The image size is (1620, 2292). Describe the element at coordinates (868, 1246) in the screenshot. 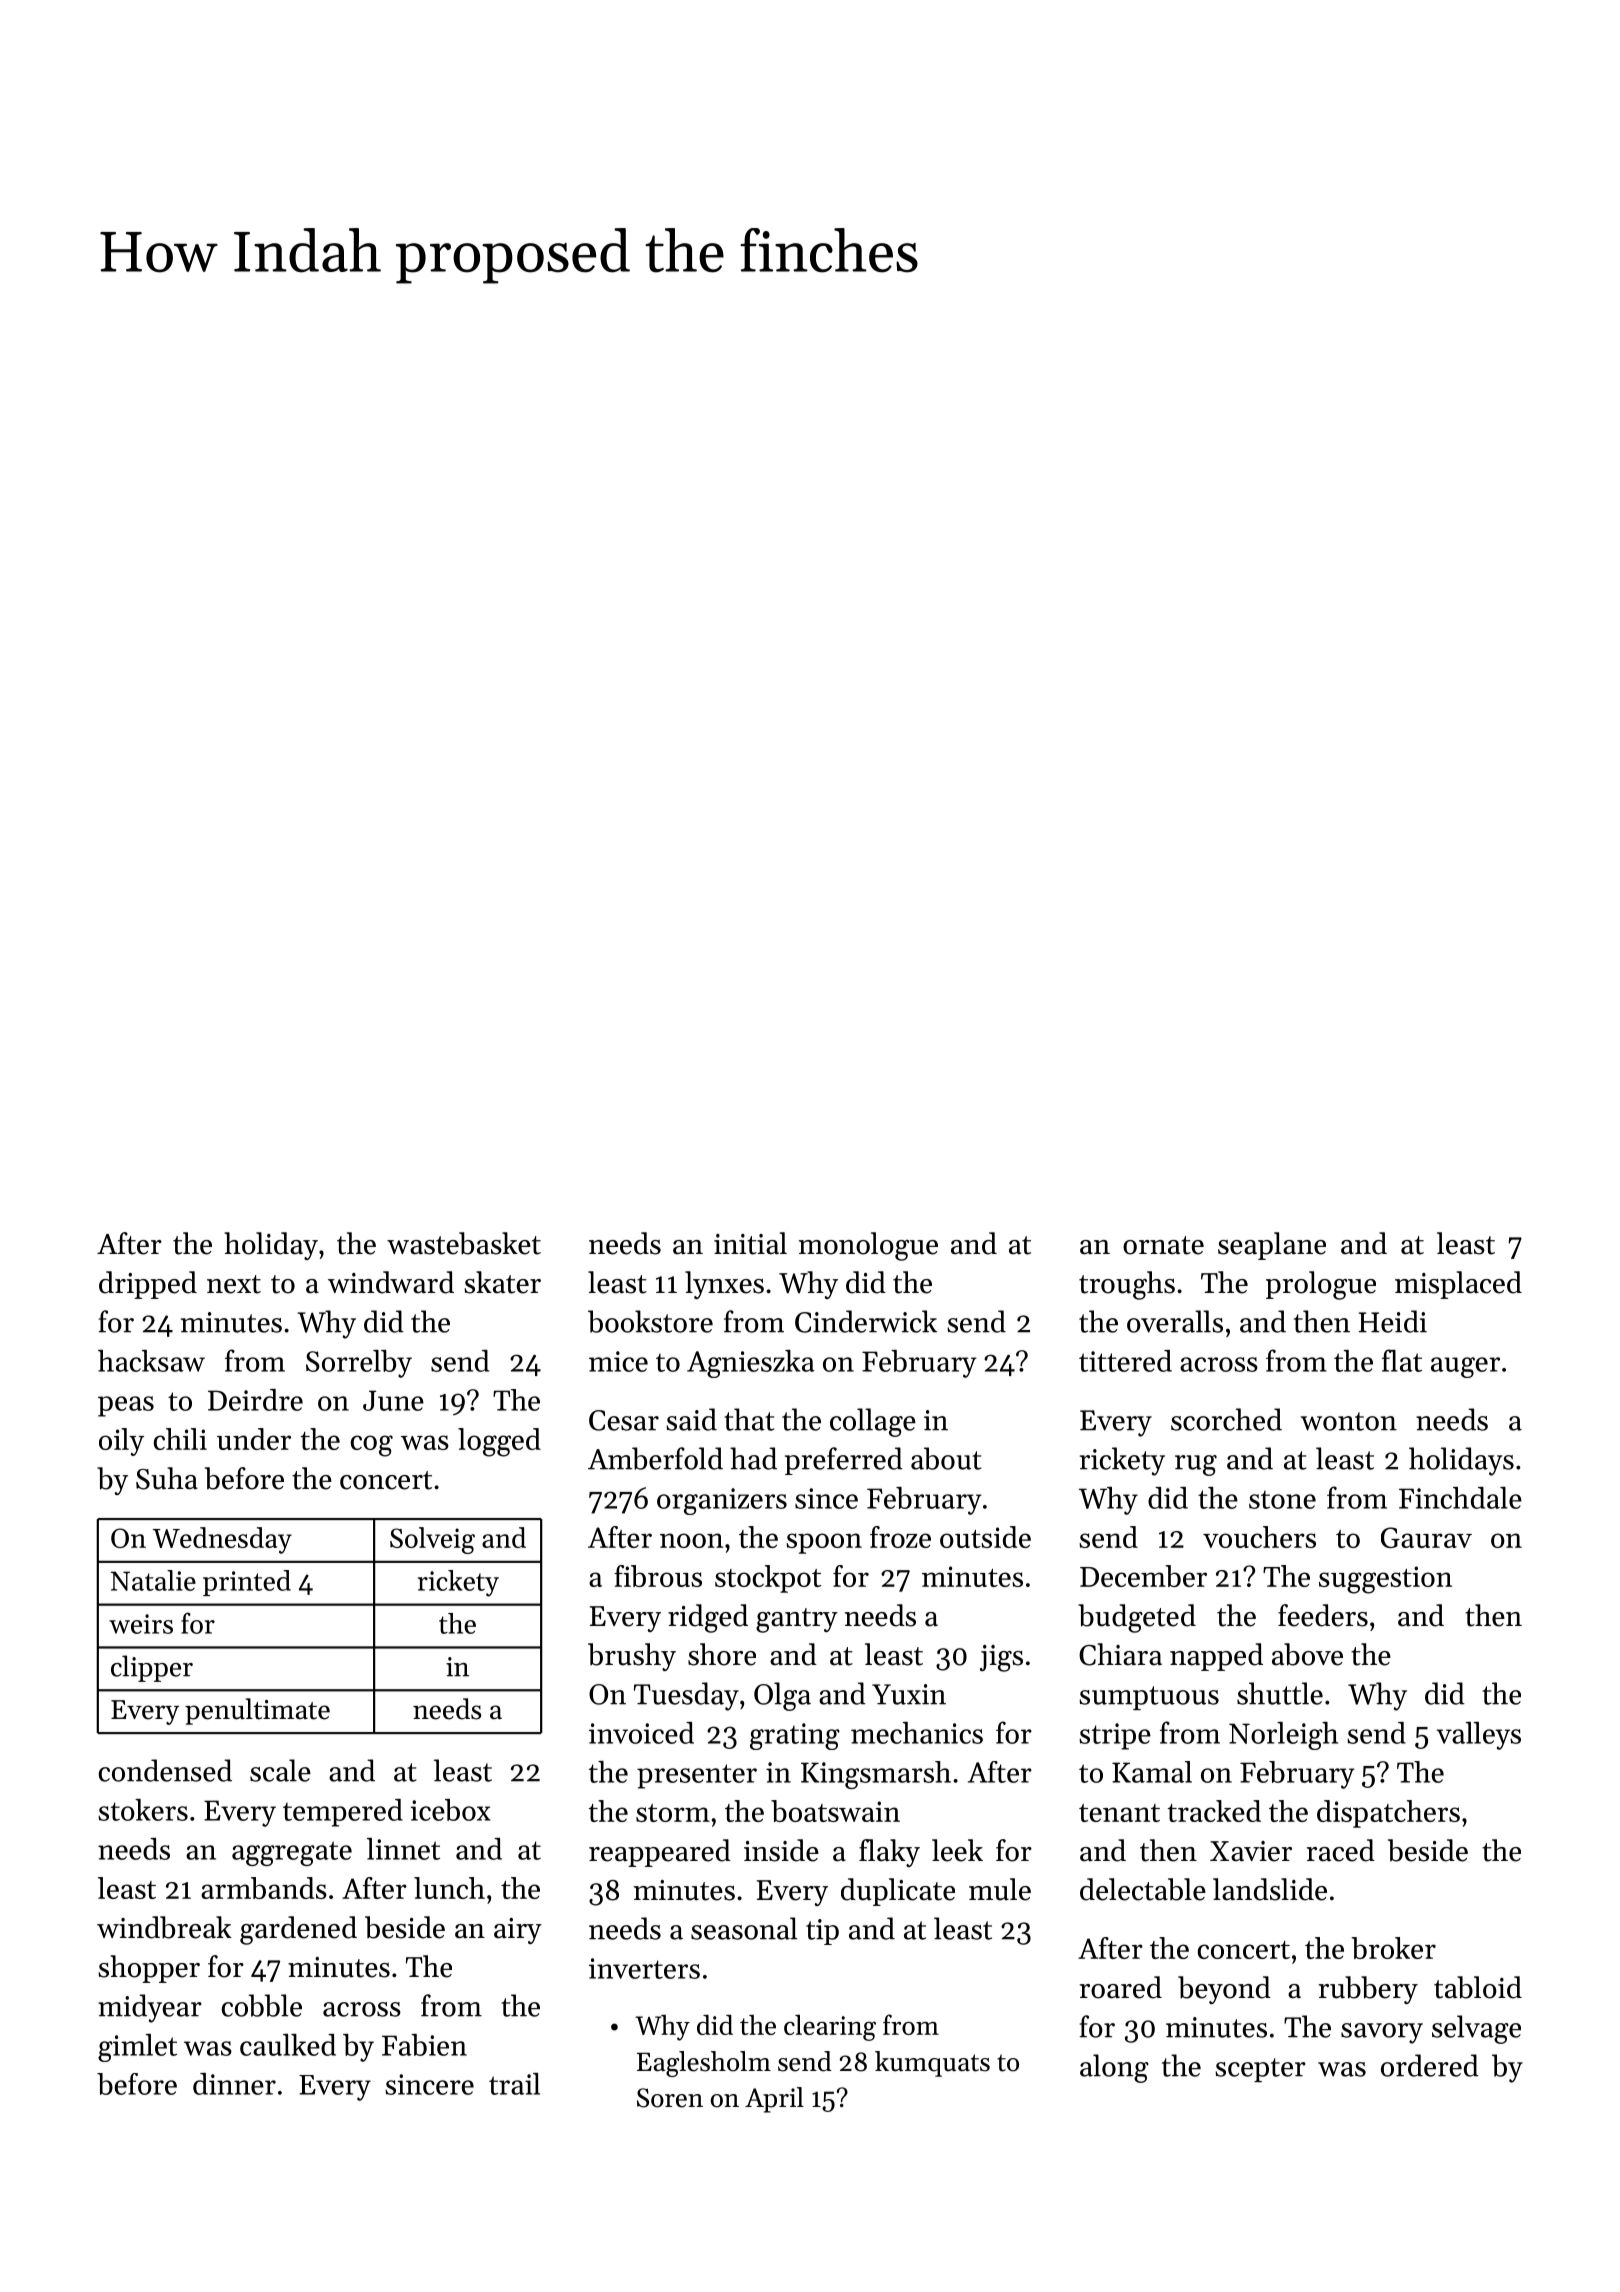

I see `monologue` at that location.
